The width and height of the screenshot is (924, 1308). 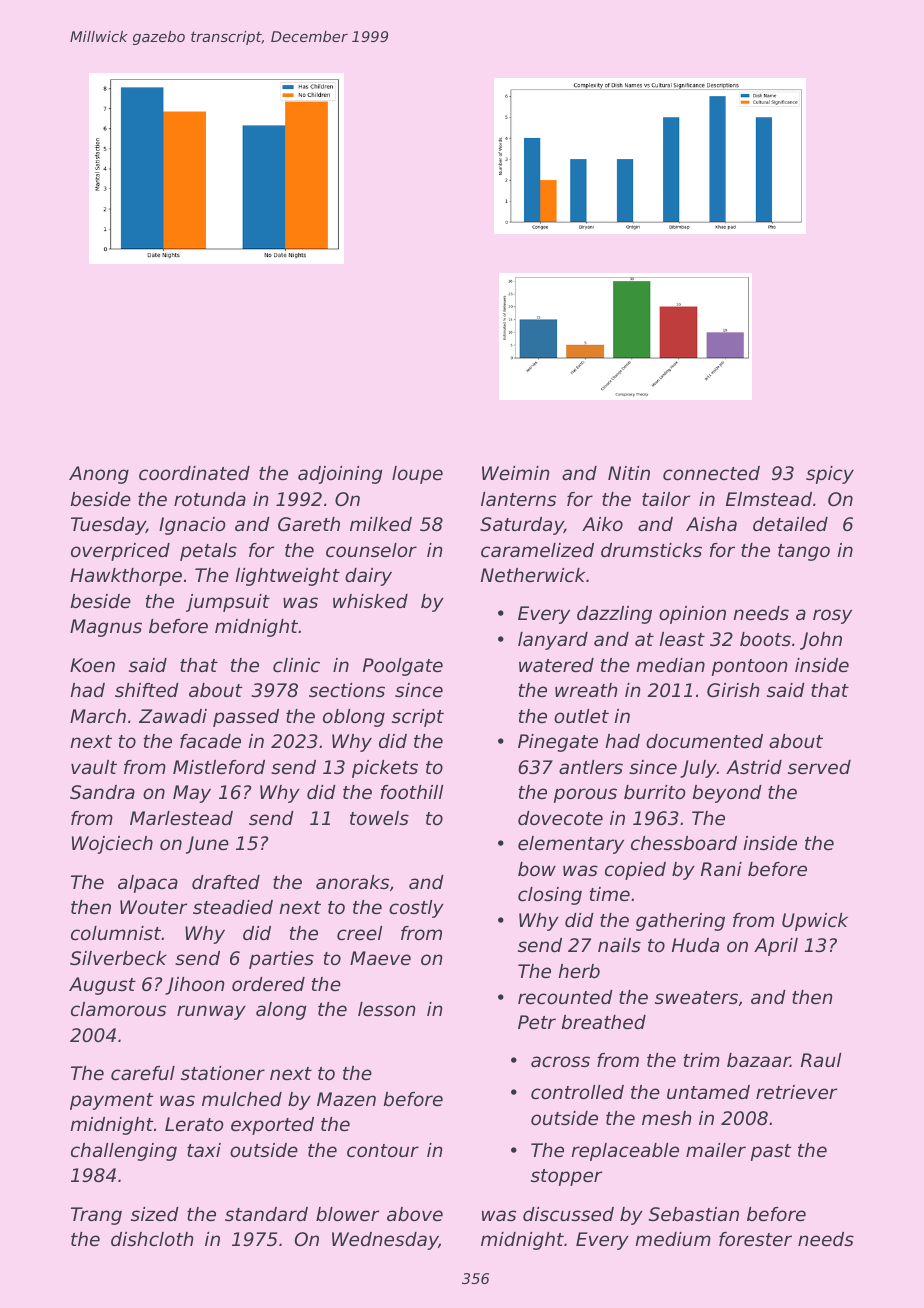 What do you see at coordinates (195, 986) in the screenshot?
I see `Jihoon` at bounding box center [195, 986].
